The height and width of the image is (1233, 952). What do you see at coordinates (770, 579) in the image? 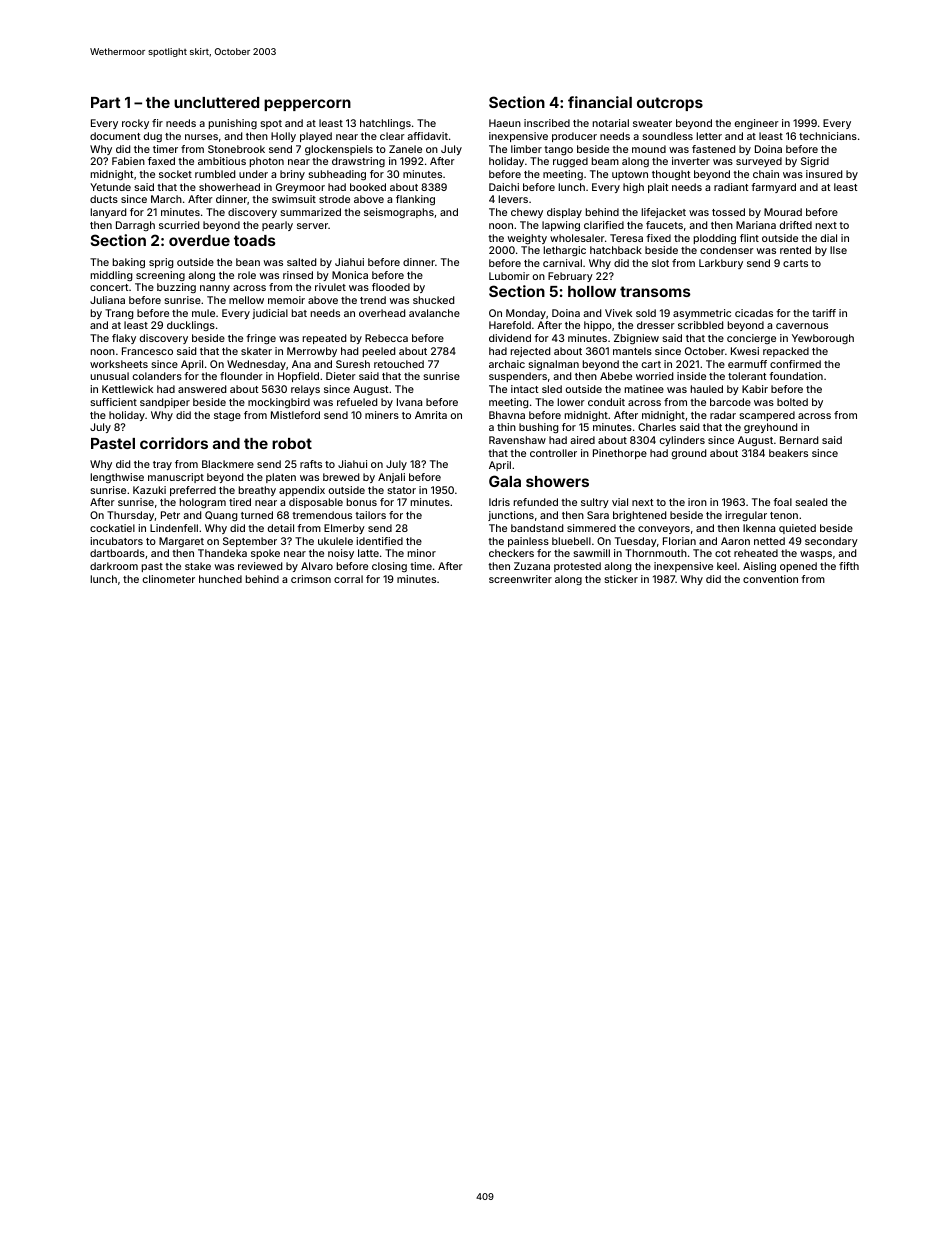
I see `convention` at bounding box center [770, 579].
